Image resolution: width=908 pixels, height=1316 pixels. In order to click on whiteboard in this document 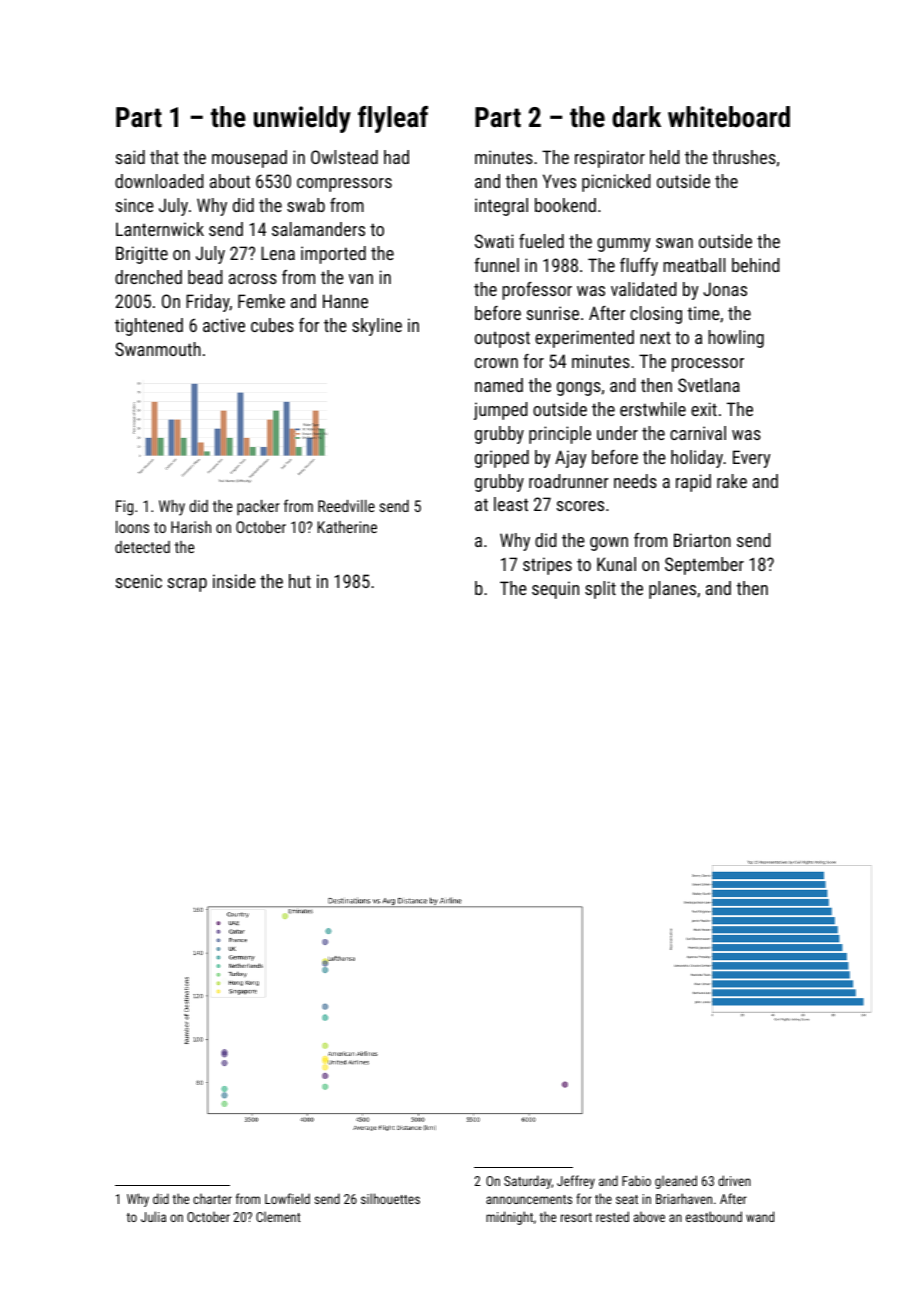, I will do `click(729, 117)`.
